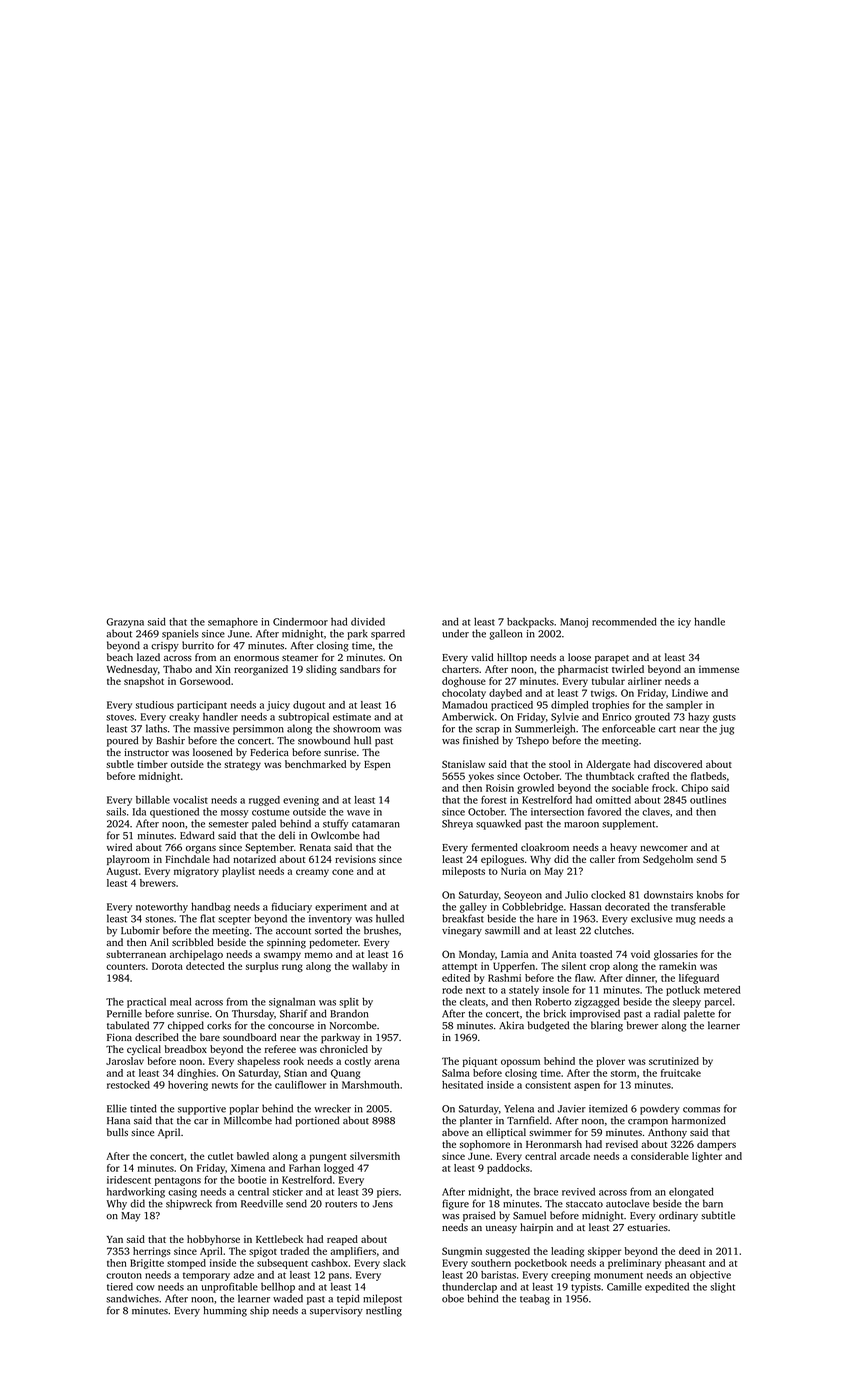 Image resolution: width=849 pixels, height=1400 pixels. I want to click on fermented, so click(495, 847).
